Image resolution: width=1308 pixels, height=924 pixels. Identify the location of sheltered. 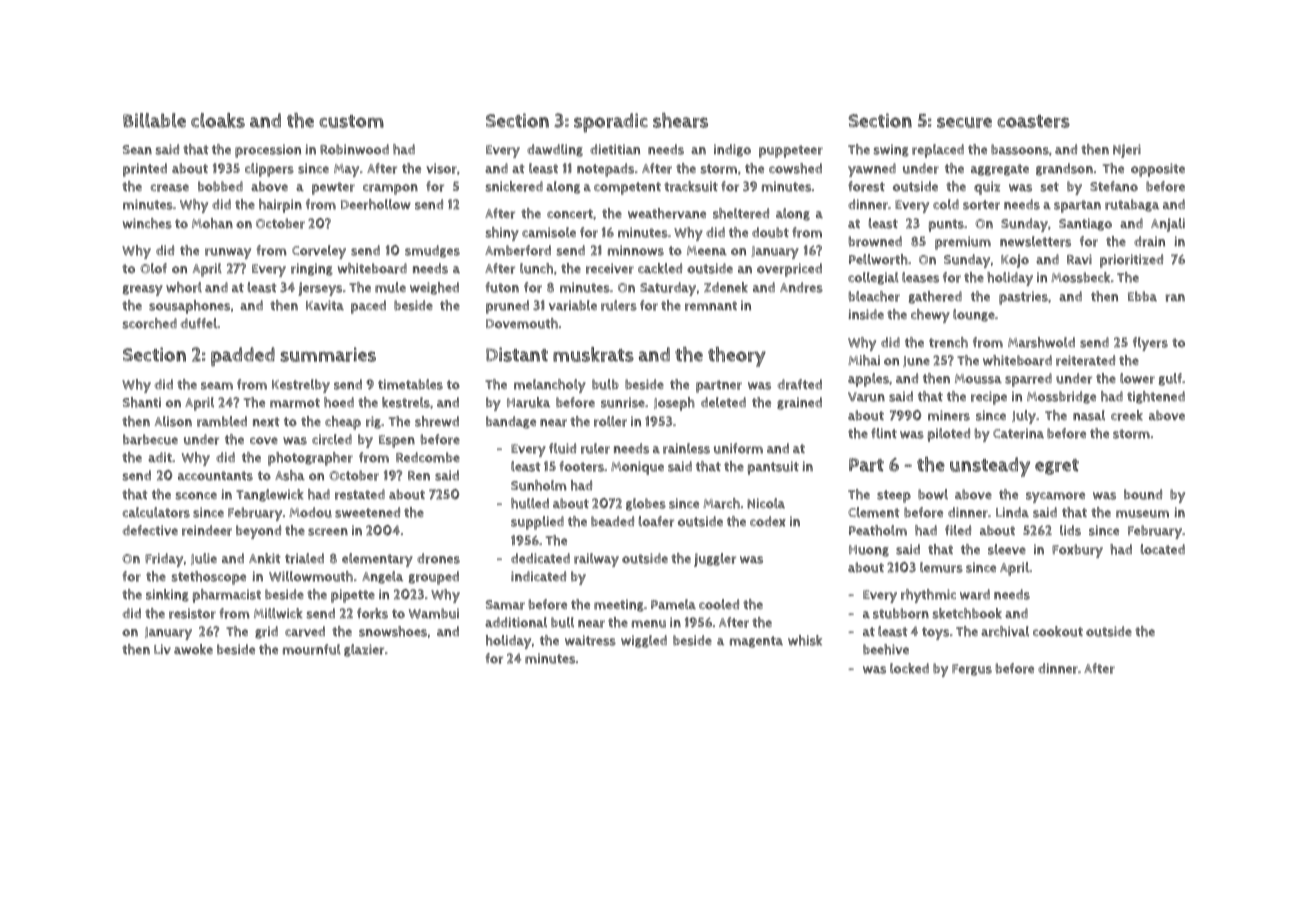
(741, 213).
